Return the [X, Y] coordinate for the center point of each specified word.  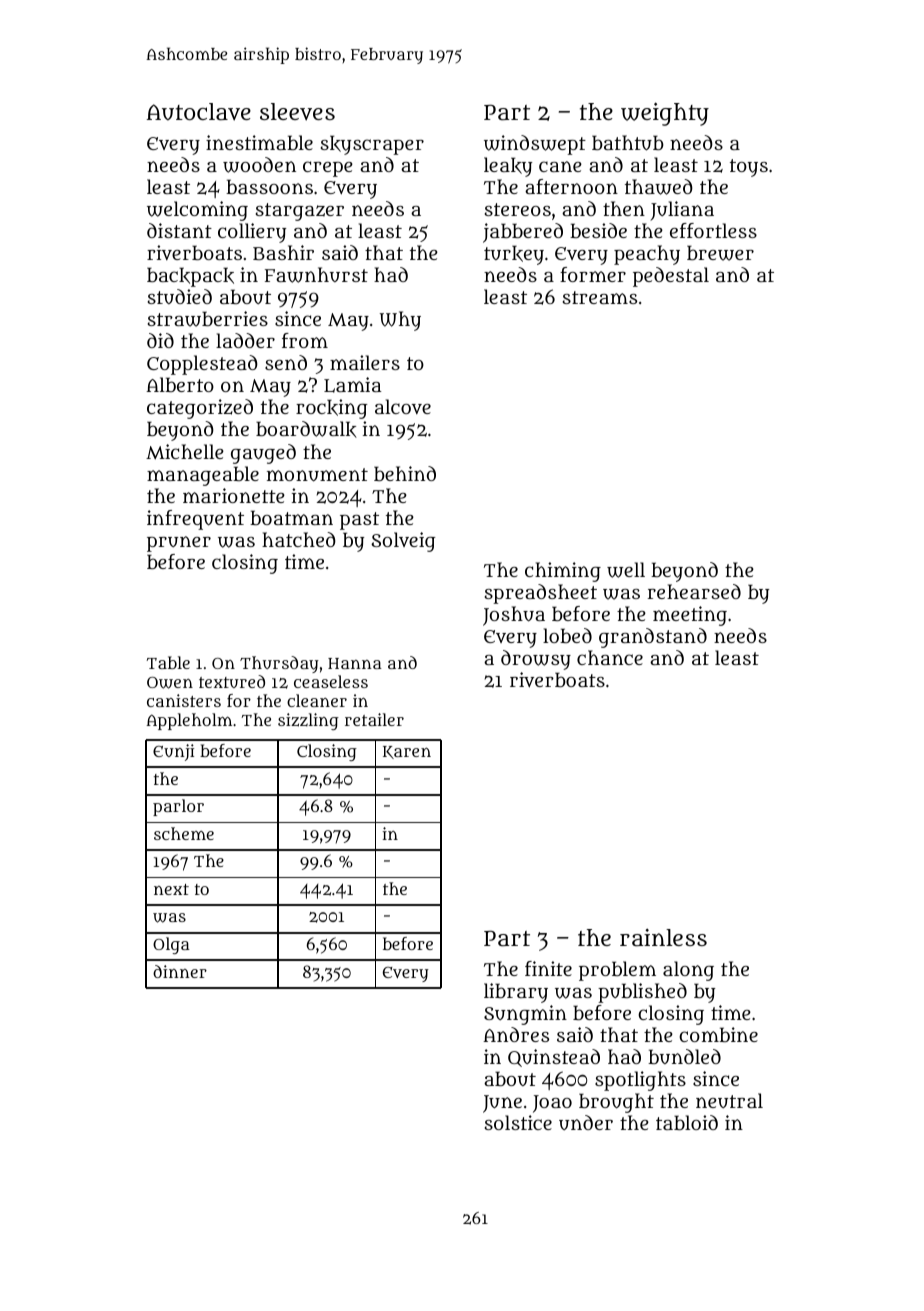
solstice [518, 1122]
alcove [403, 406]
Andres [516, 1034]
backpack [190, 277]
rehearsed [694, 591]
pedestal [671, 277]
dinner [180, 971]
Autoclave [199, 112]
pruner [179, 544]
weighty [665, 114]
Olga [171, 945]
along [688, 971]
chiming [563, 572]
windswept [535, 145]
